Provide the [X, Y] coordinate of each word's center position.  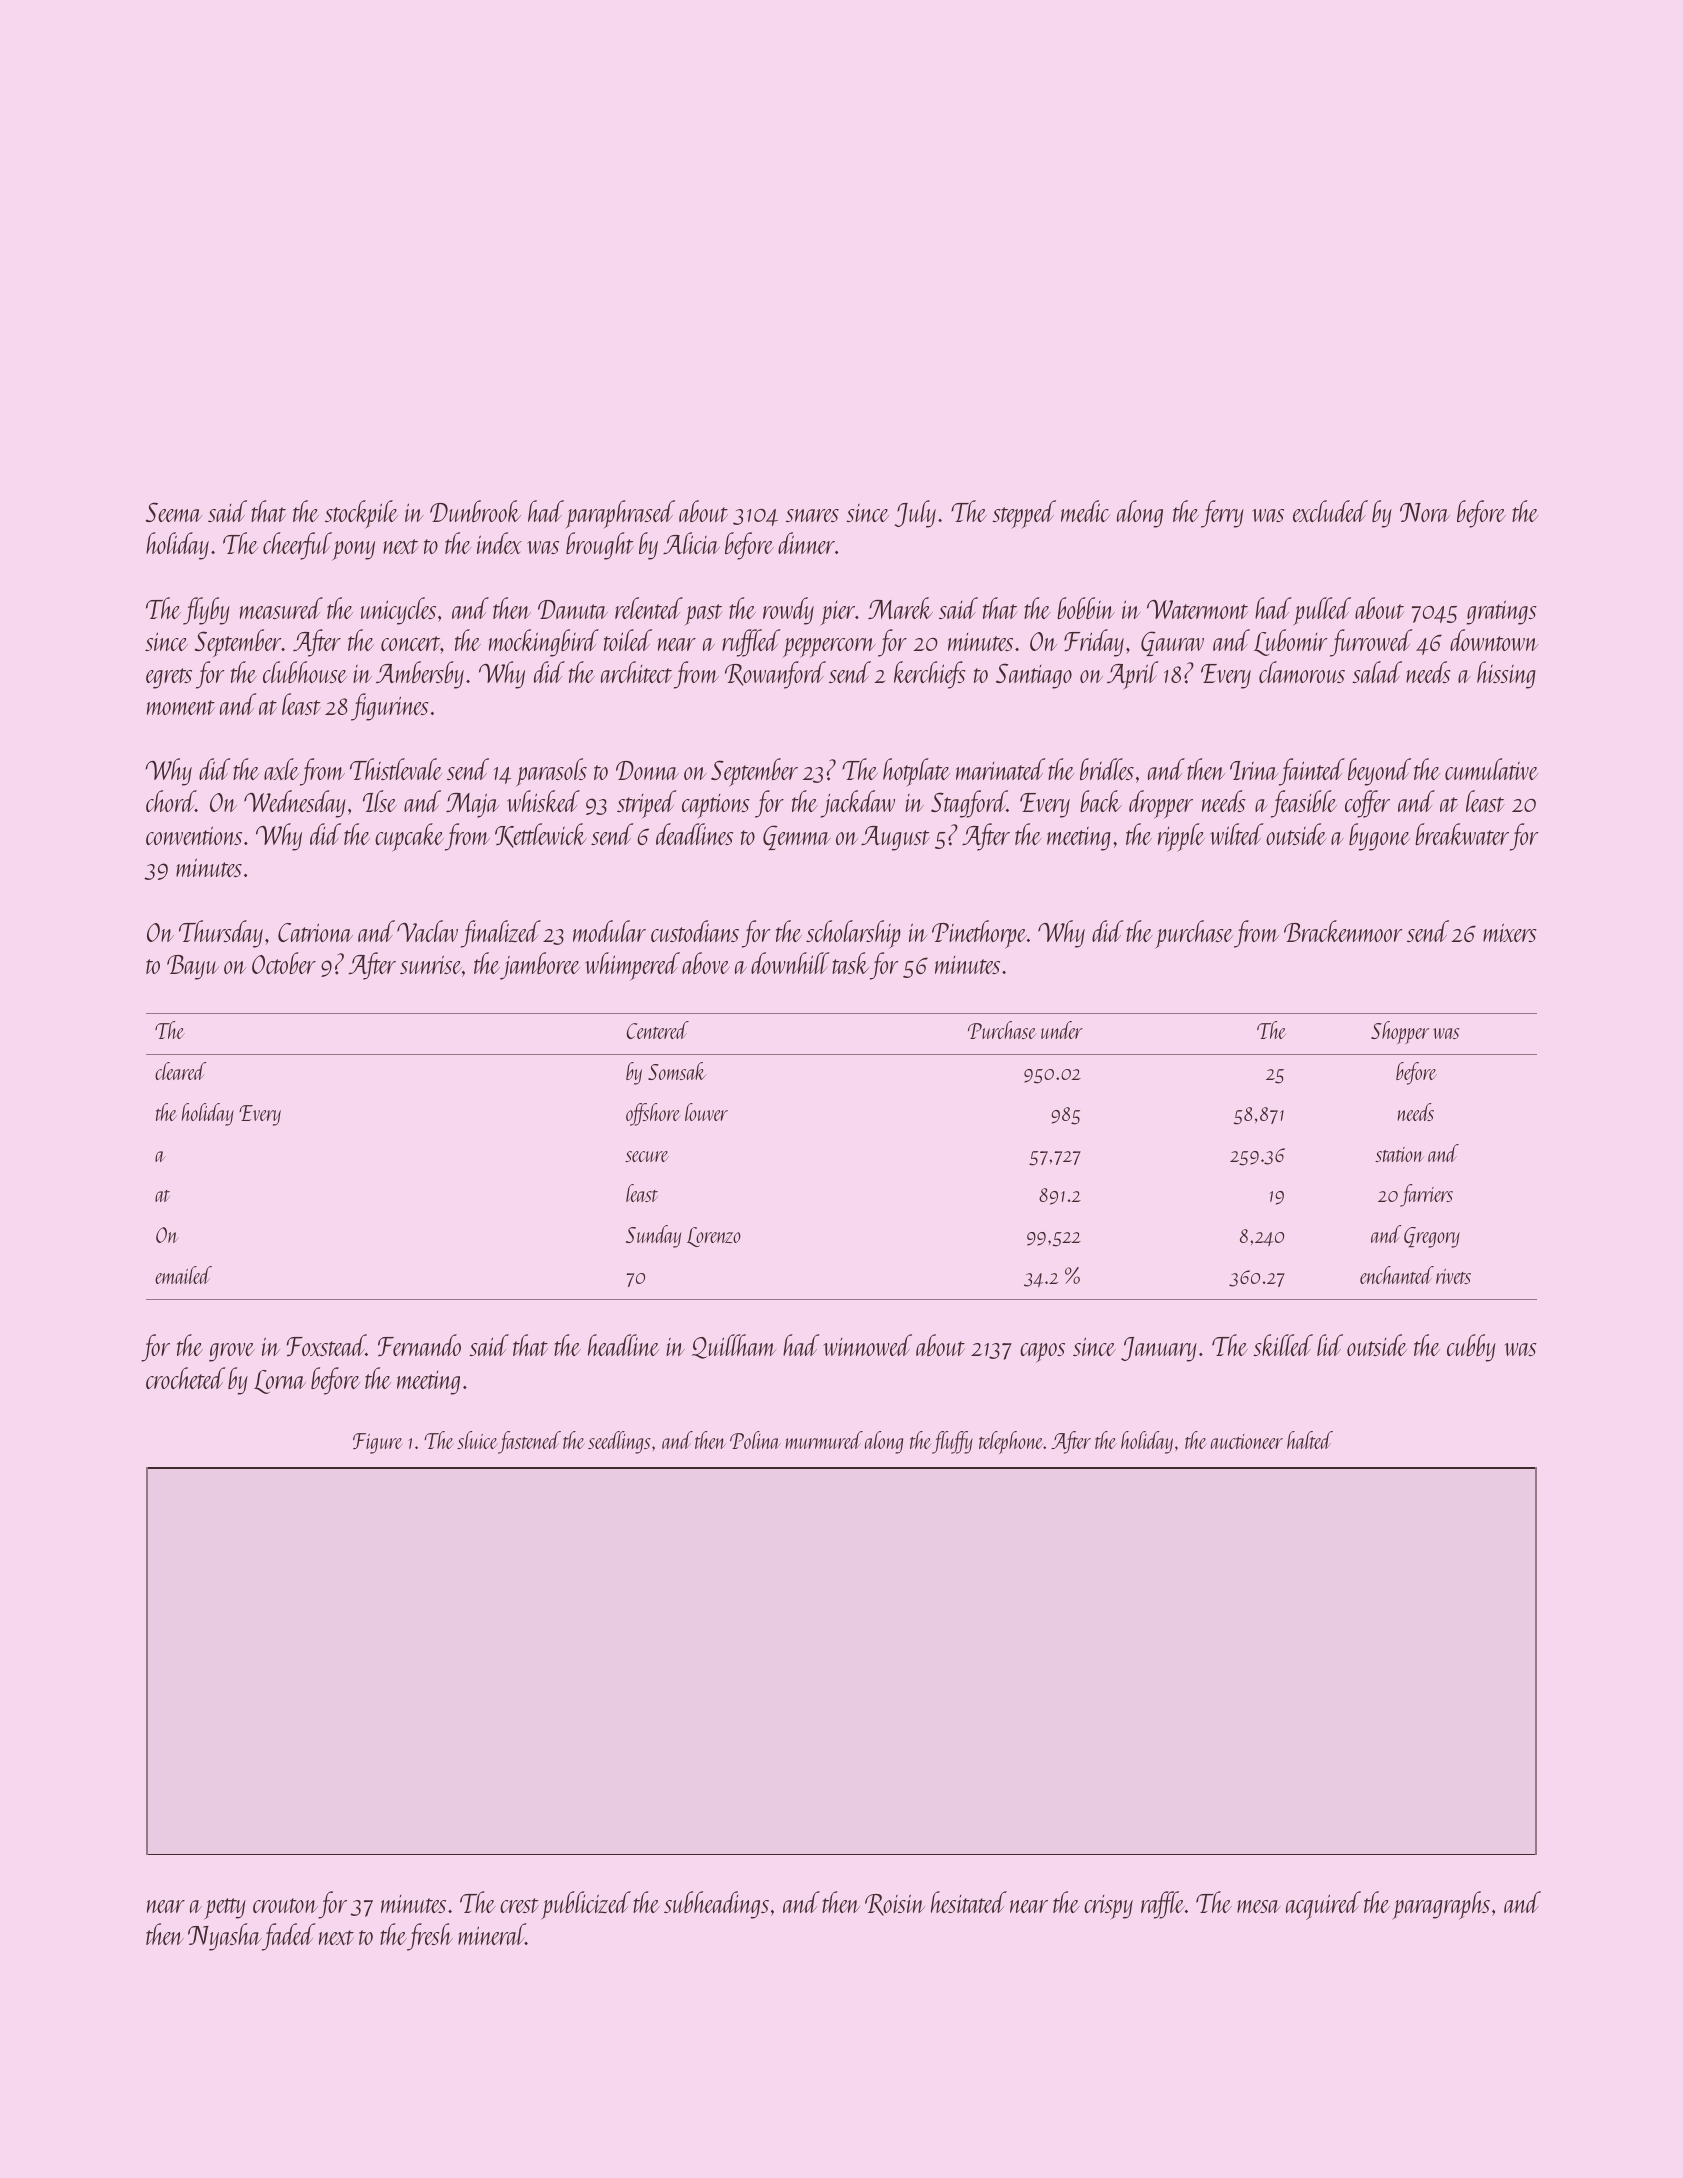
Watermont [1197, 609]
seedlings [619, 1442]
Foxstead [326, 1345]
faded [289, 1937]
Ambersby [420, 675]
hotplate [916, 772]
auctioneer [1247, 1441]
